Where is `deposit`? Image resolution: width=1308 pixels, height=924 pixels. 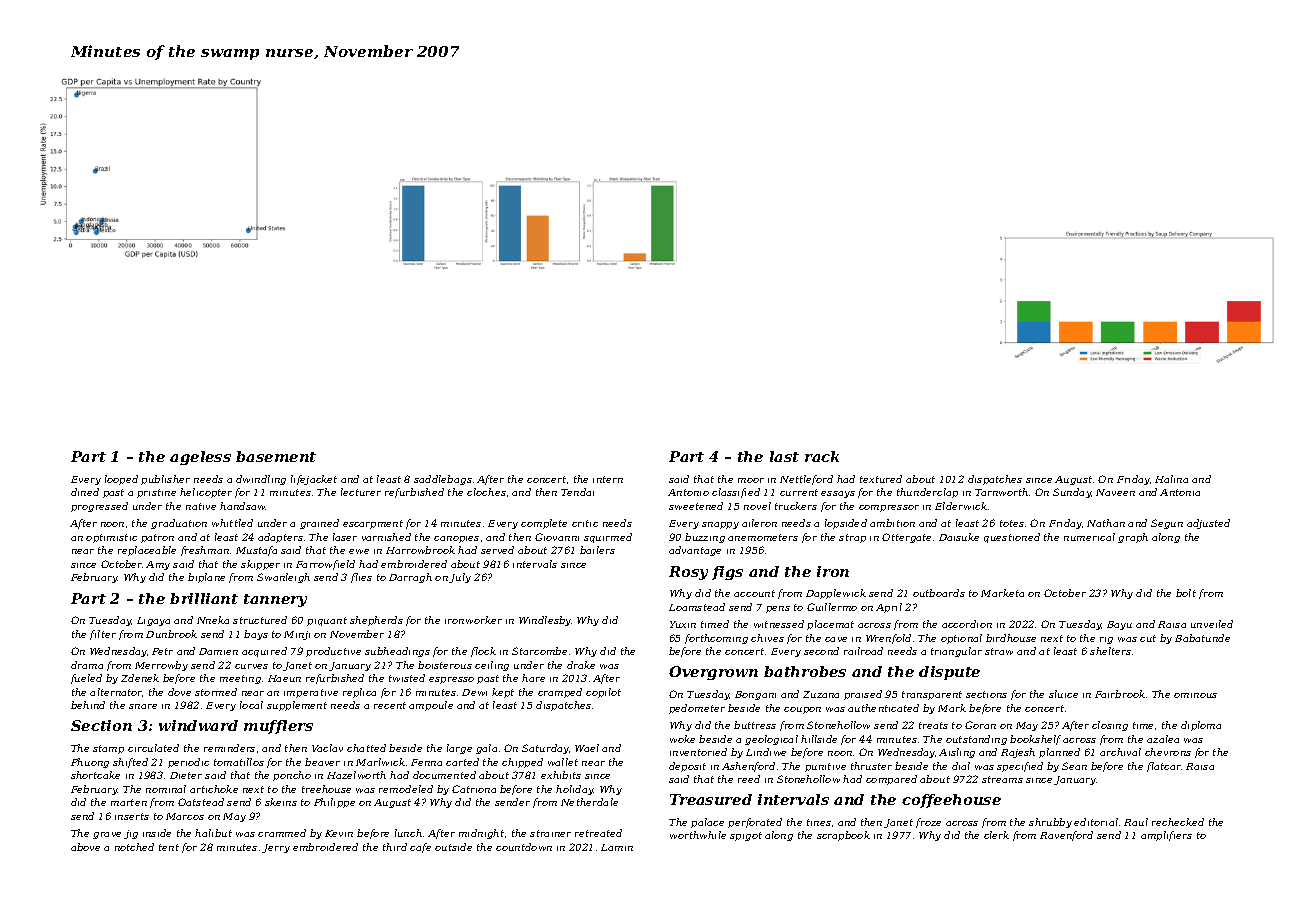 deposit is located at coordinates (687, 767).
